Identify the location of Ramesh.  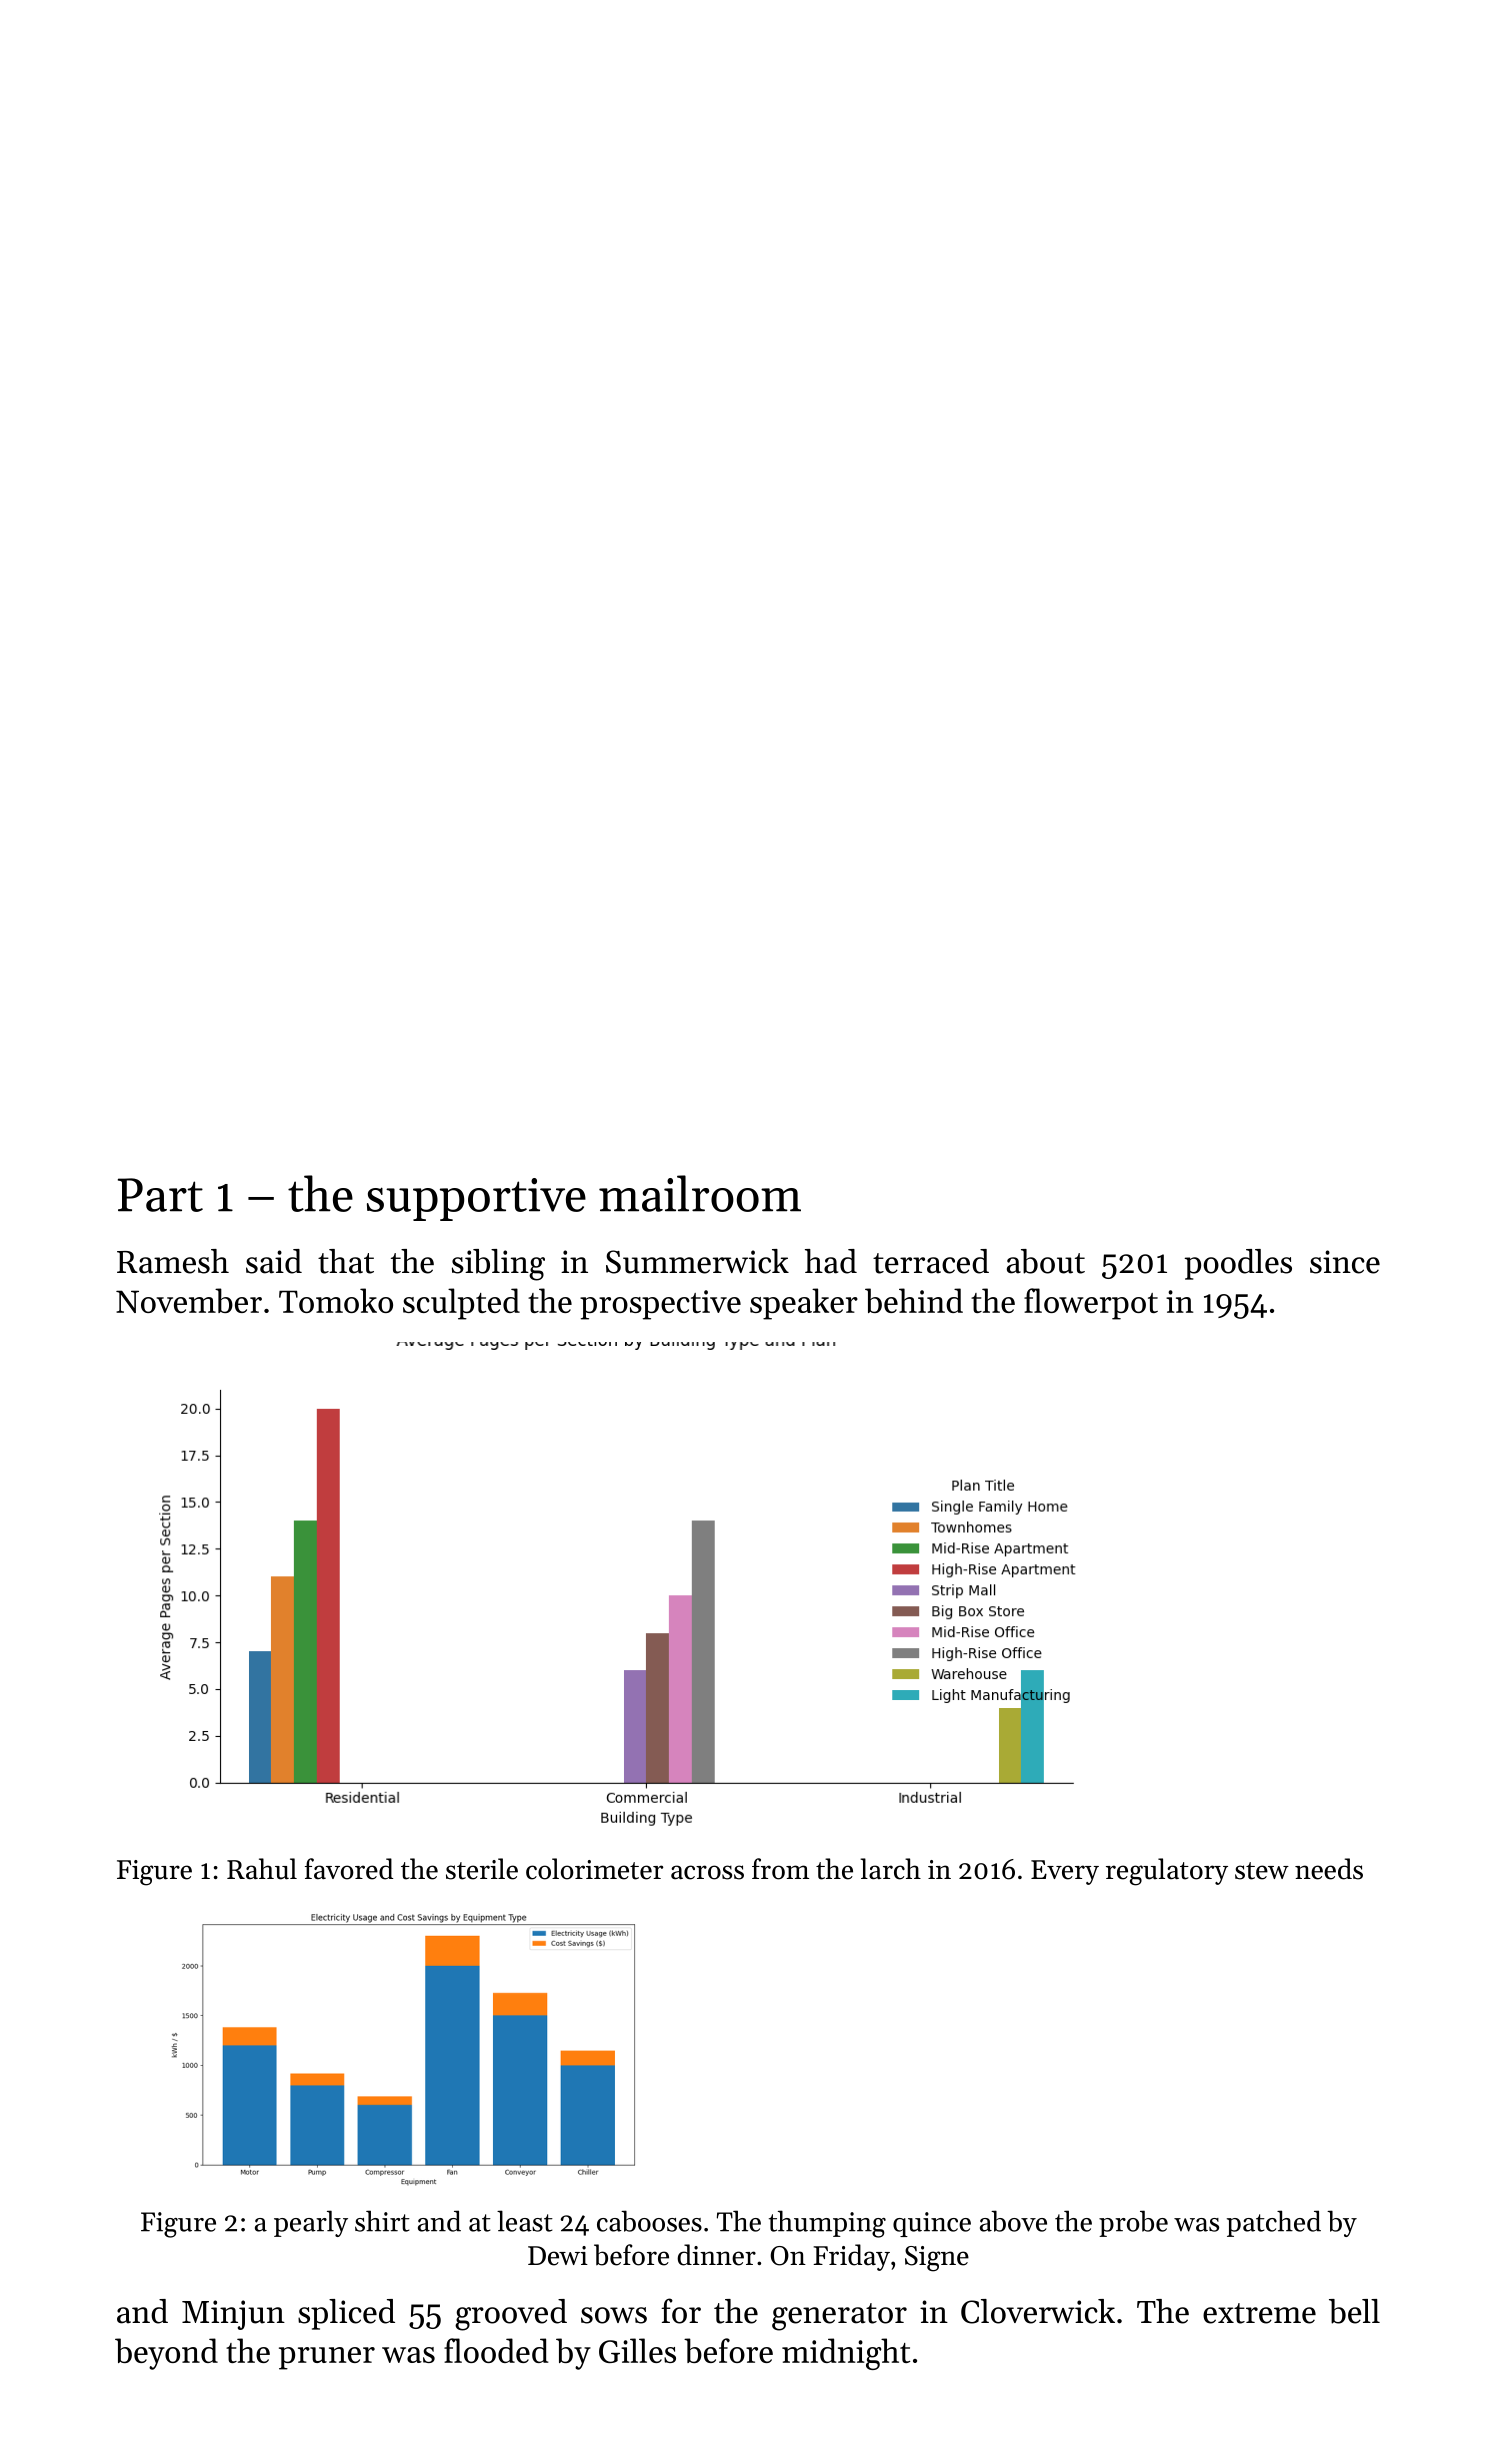
(173, 1261).
